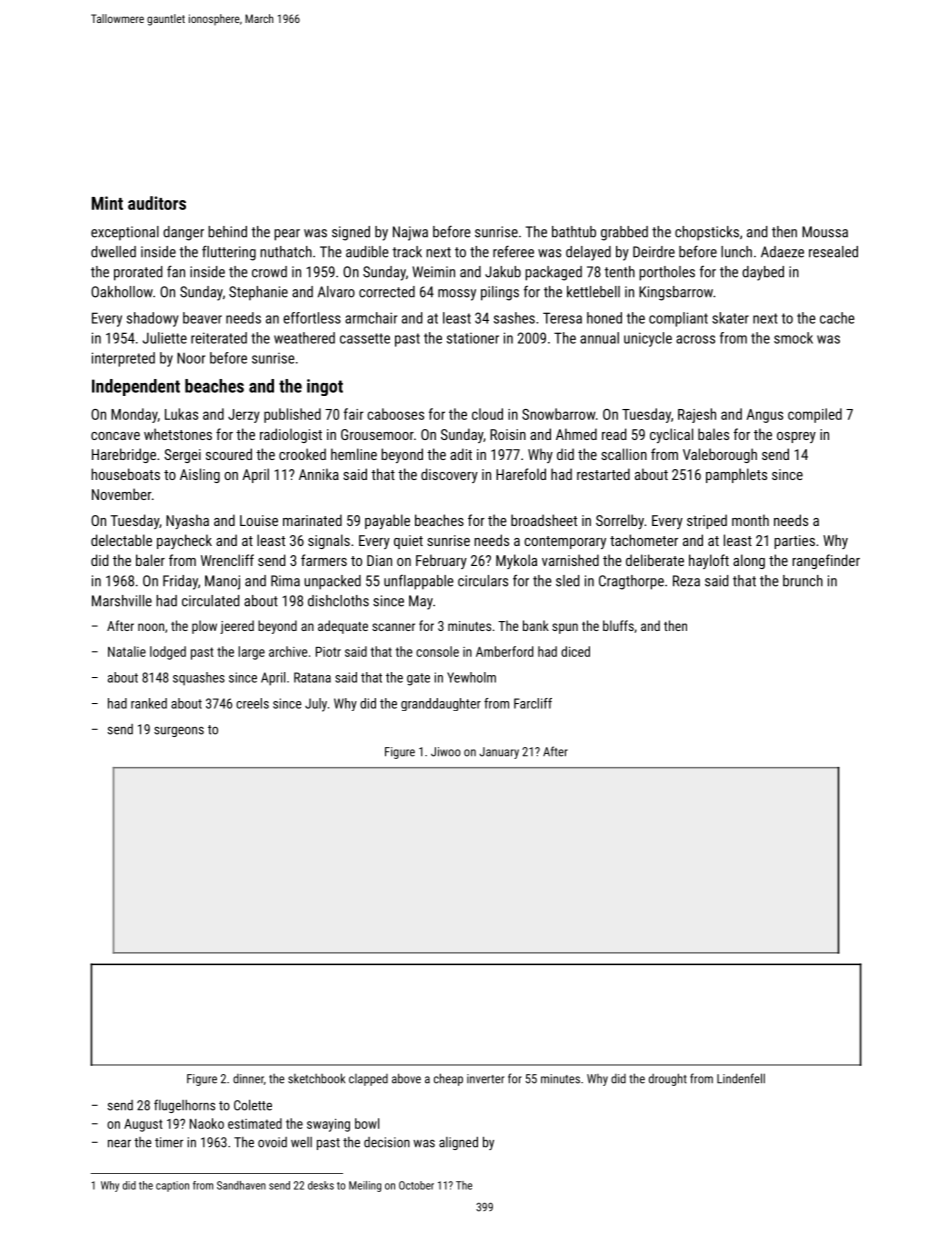  Describe the element at coordinates (794, 542) in the page. I see `parties` at that location.
